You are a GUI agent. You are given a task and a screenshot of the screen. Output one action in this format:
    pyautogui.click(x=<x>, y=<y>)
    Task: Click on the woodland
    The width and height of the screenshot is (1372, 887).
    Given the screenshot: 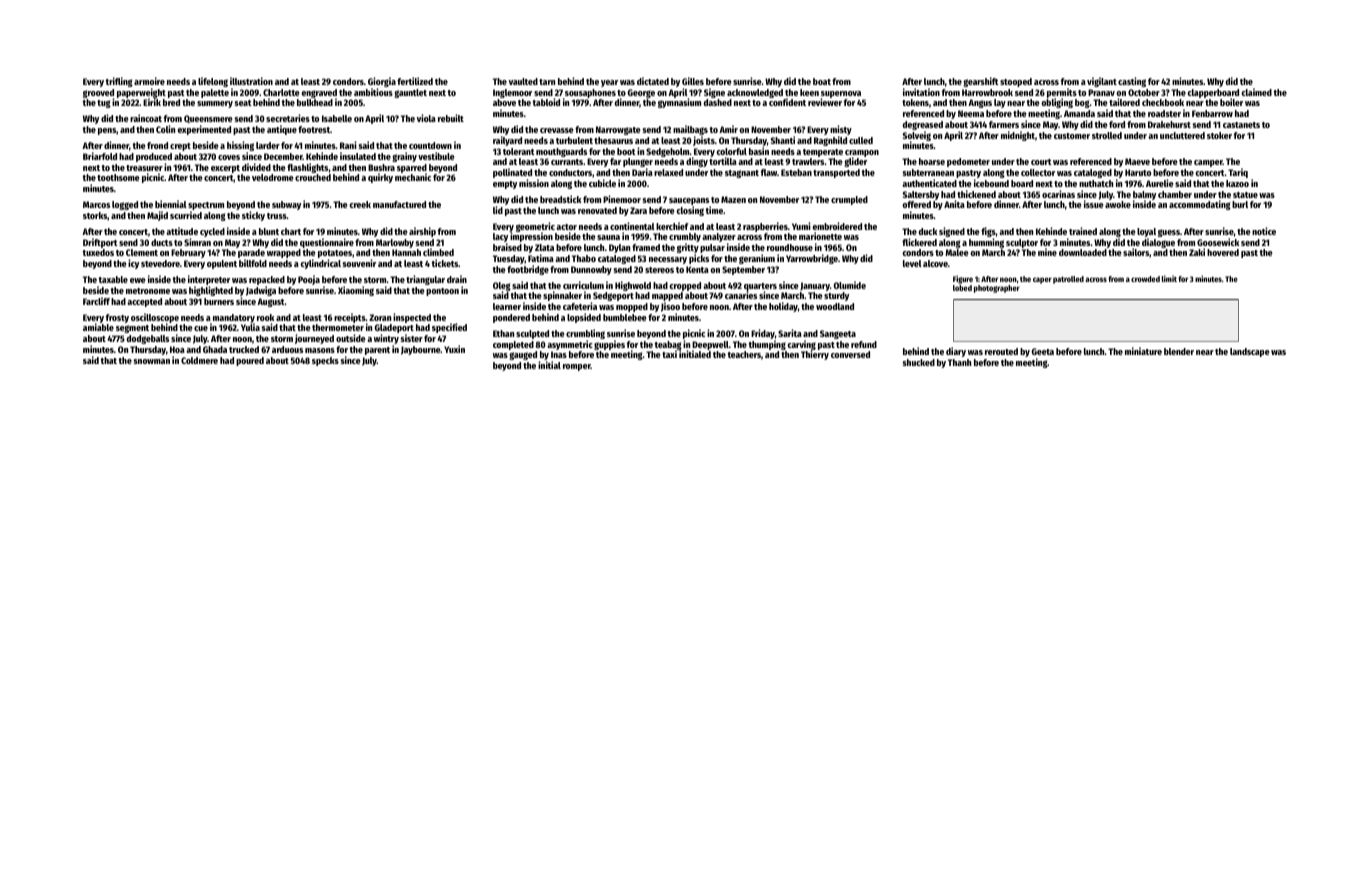 What is the action you would take?
    pyautogui.click(x=835, y=306)
